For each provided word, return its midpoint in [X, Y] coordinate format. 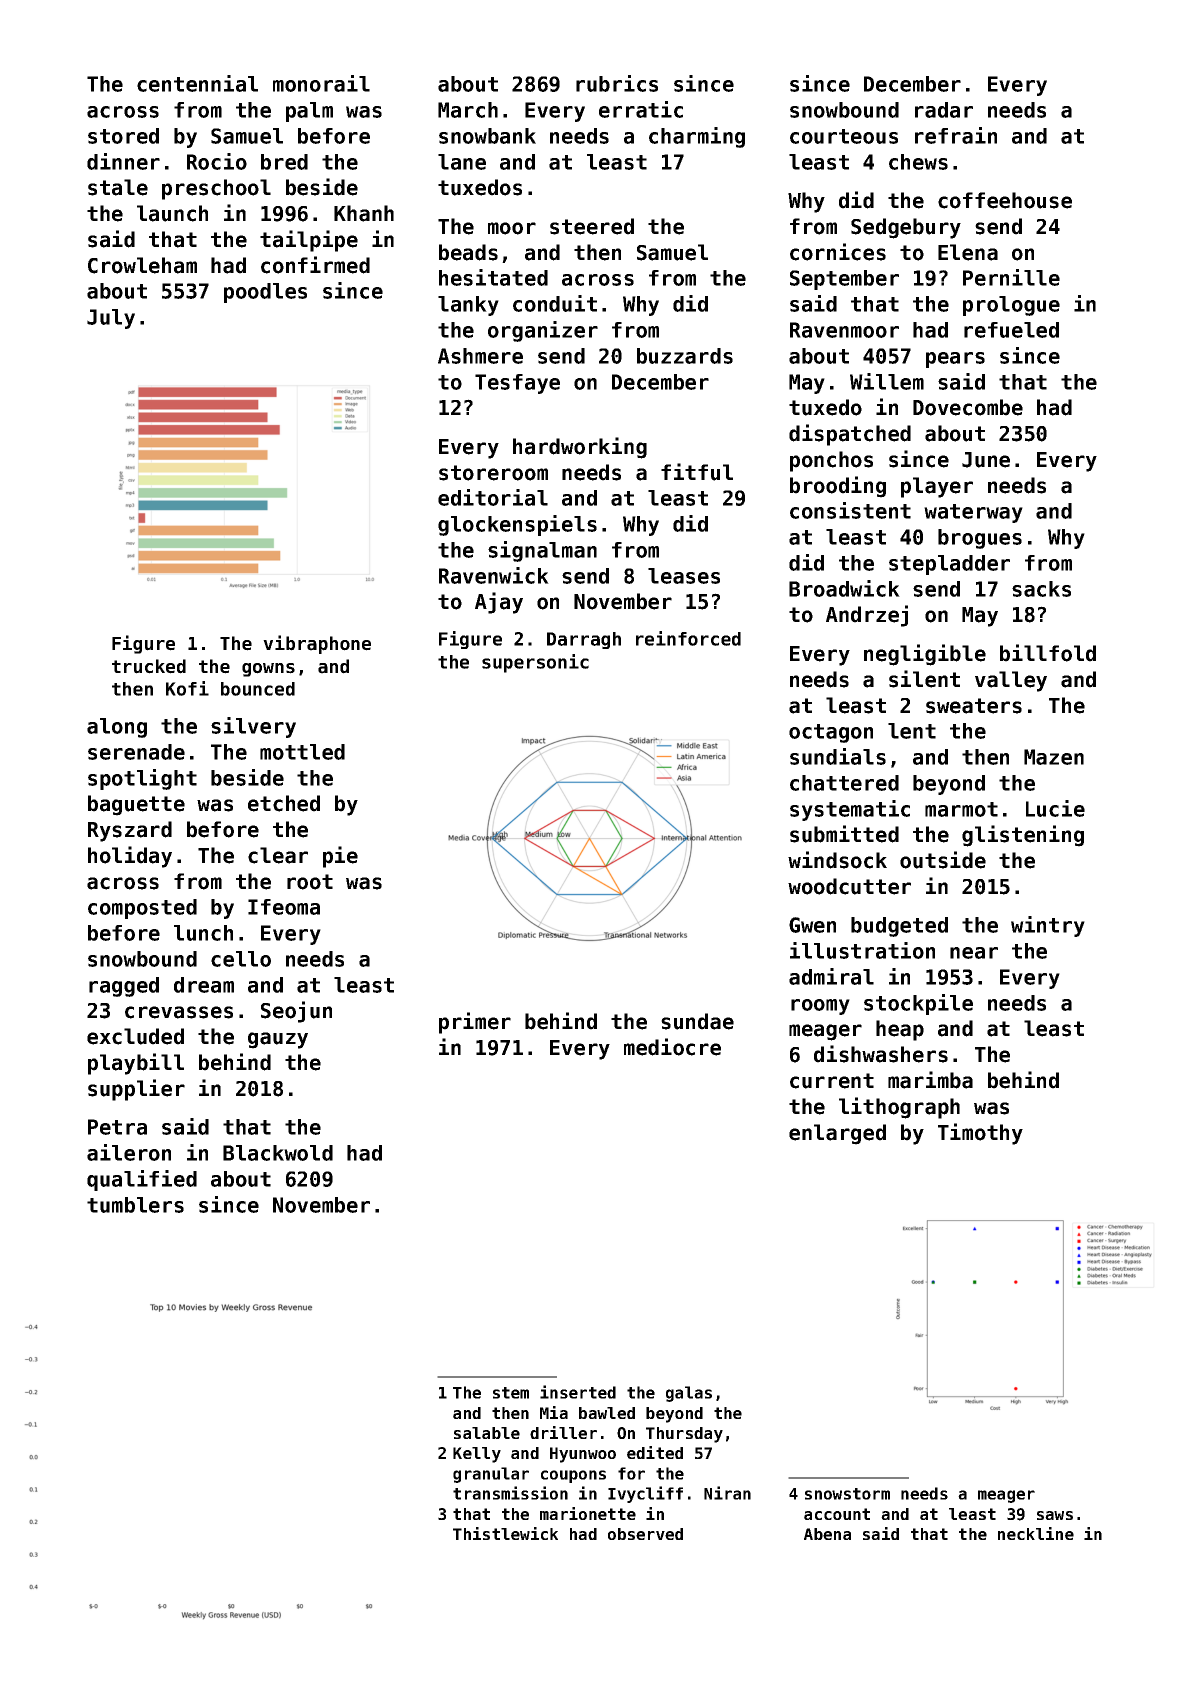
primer [475, 1023]
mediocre [672, 1047]
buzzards [685, 356]
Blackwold [278, 1153]
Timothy [980, 1134]
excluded [135, 1036]
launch [172, 213]
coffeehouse [1005, 200]
